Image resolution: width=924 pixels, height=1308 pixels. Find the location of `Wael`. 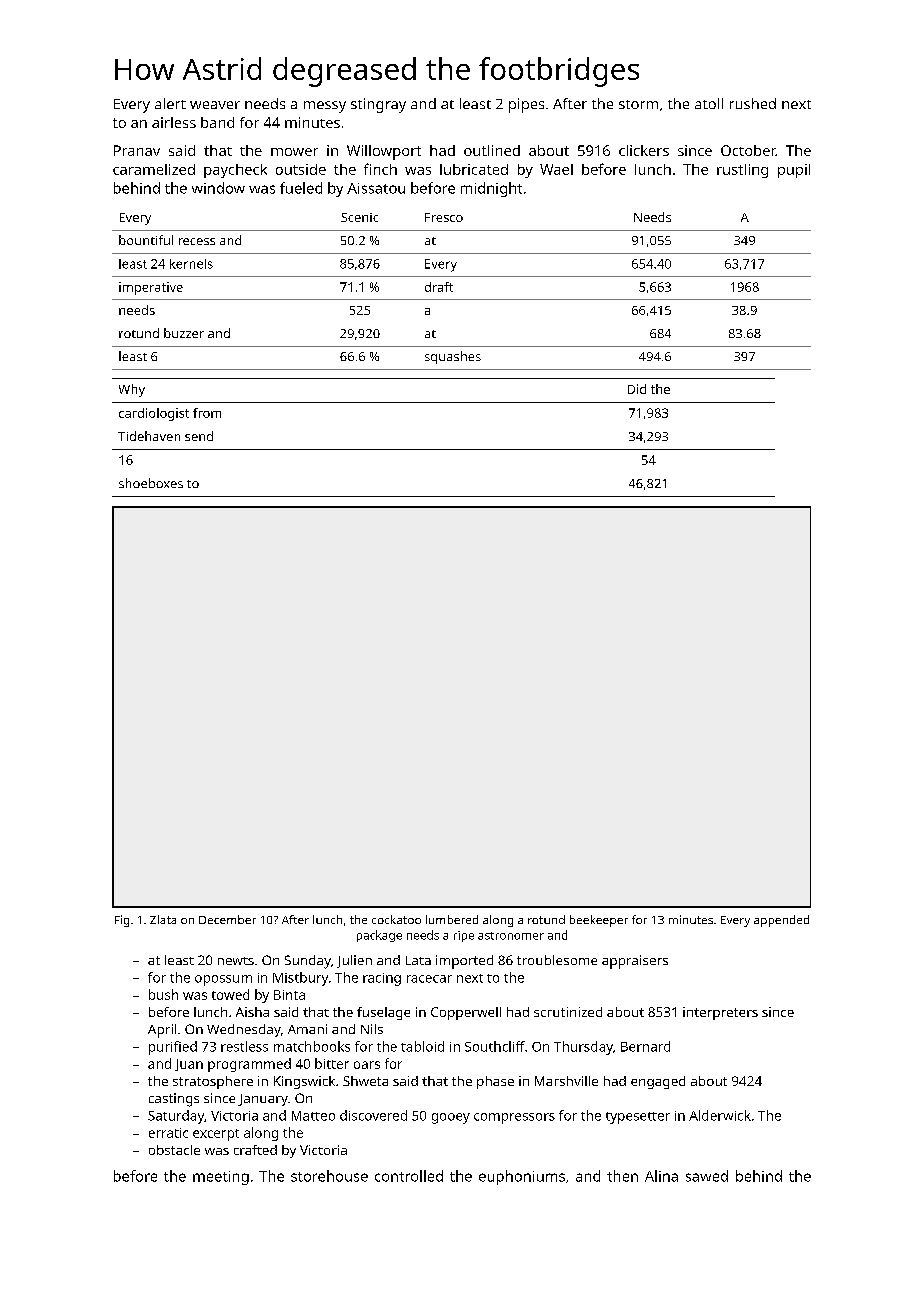

Wael is located at coordinates (556, 169).
